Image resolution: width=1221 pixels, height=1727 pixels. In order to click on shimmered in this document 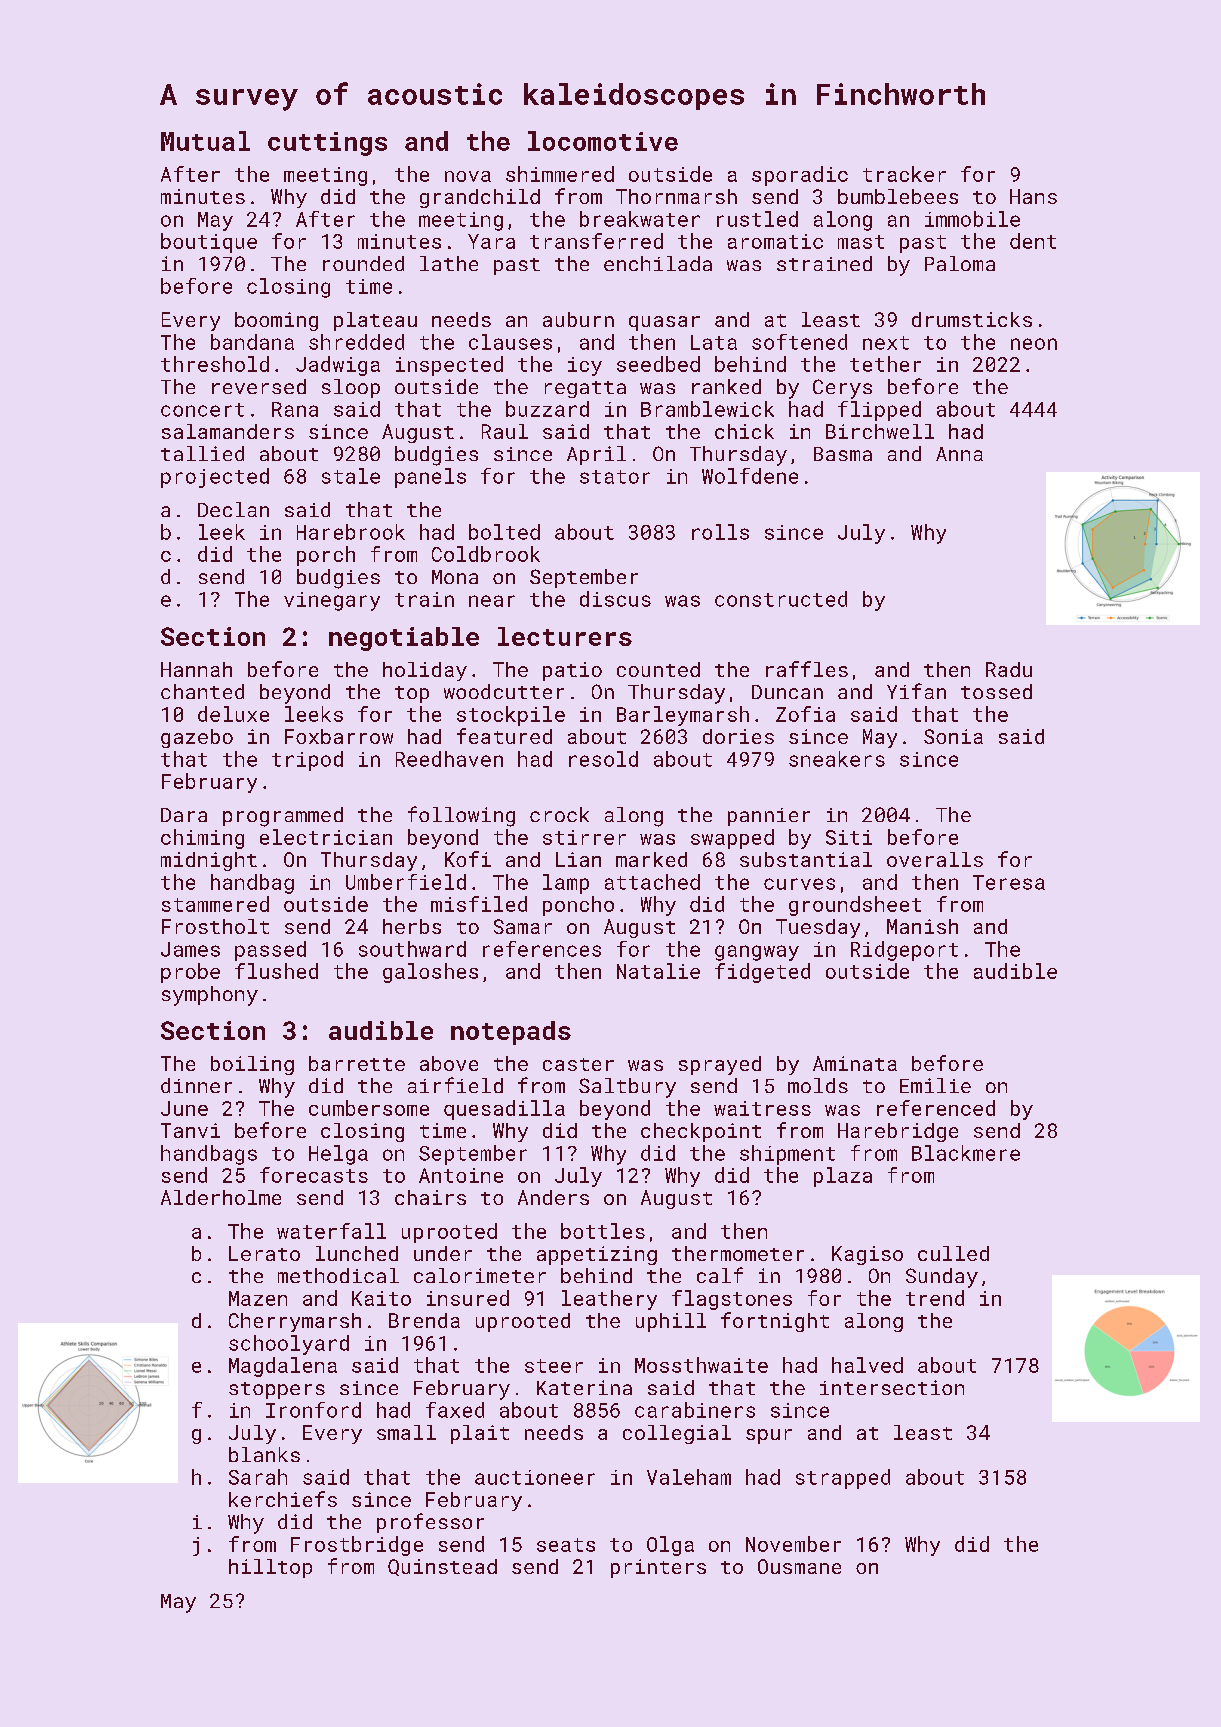, I will do `click(560, 174)`.
